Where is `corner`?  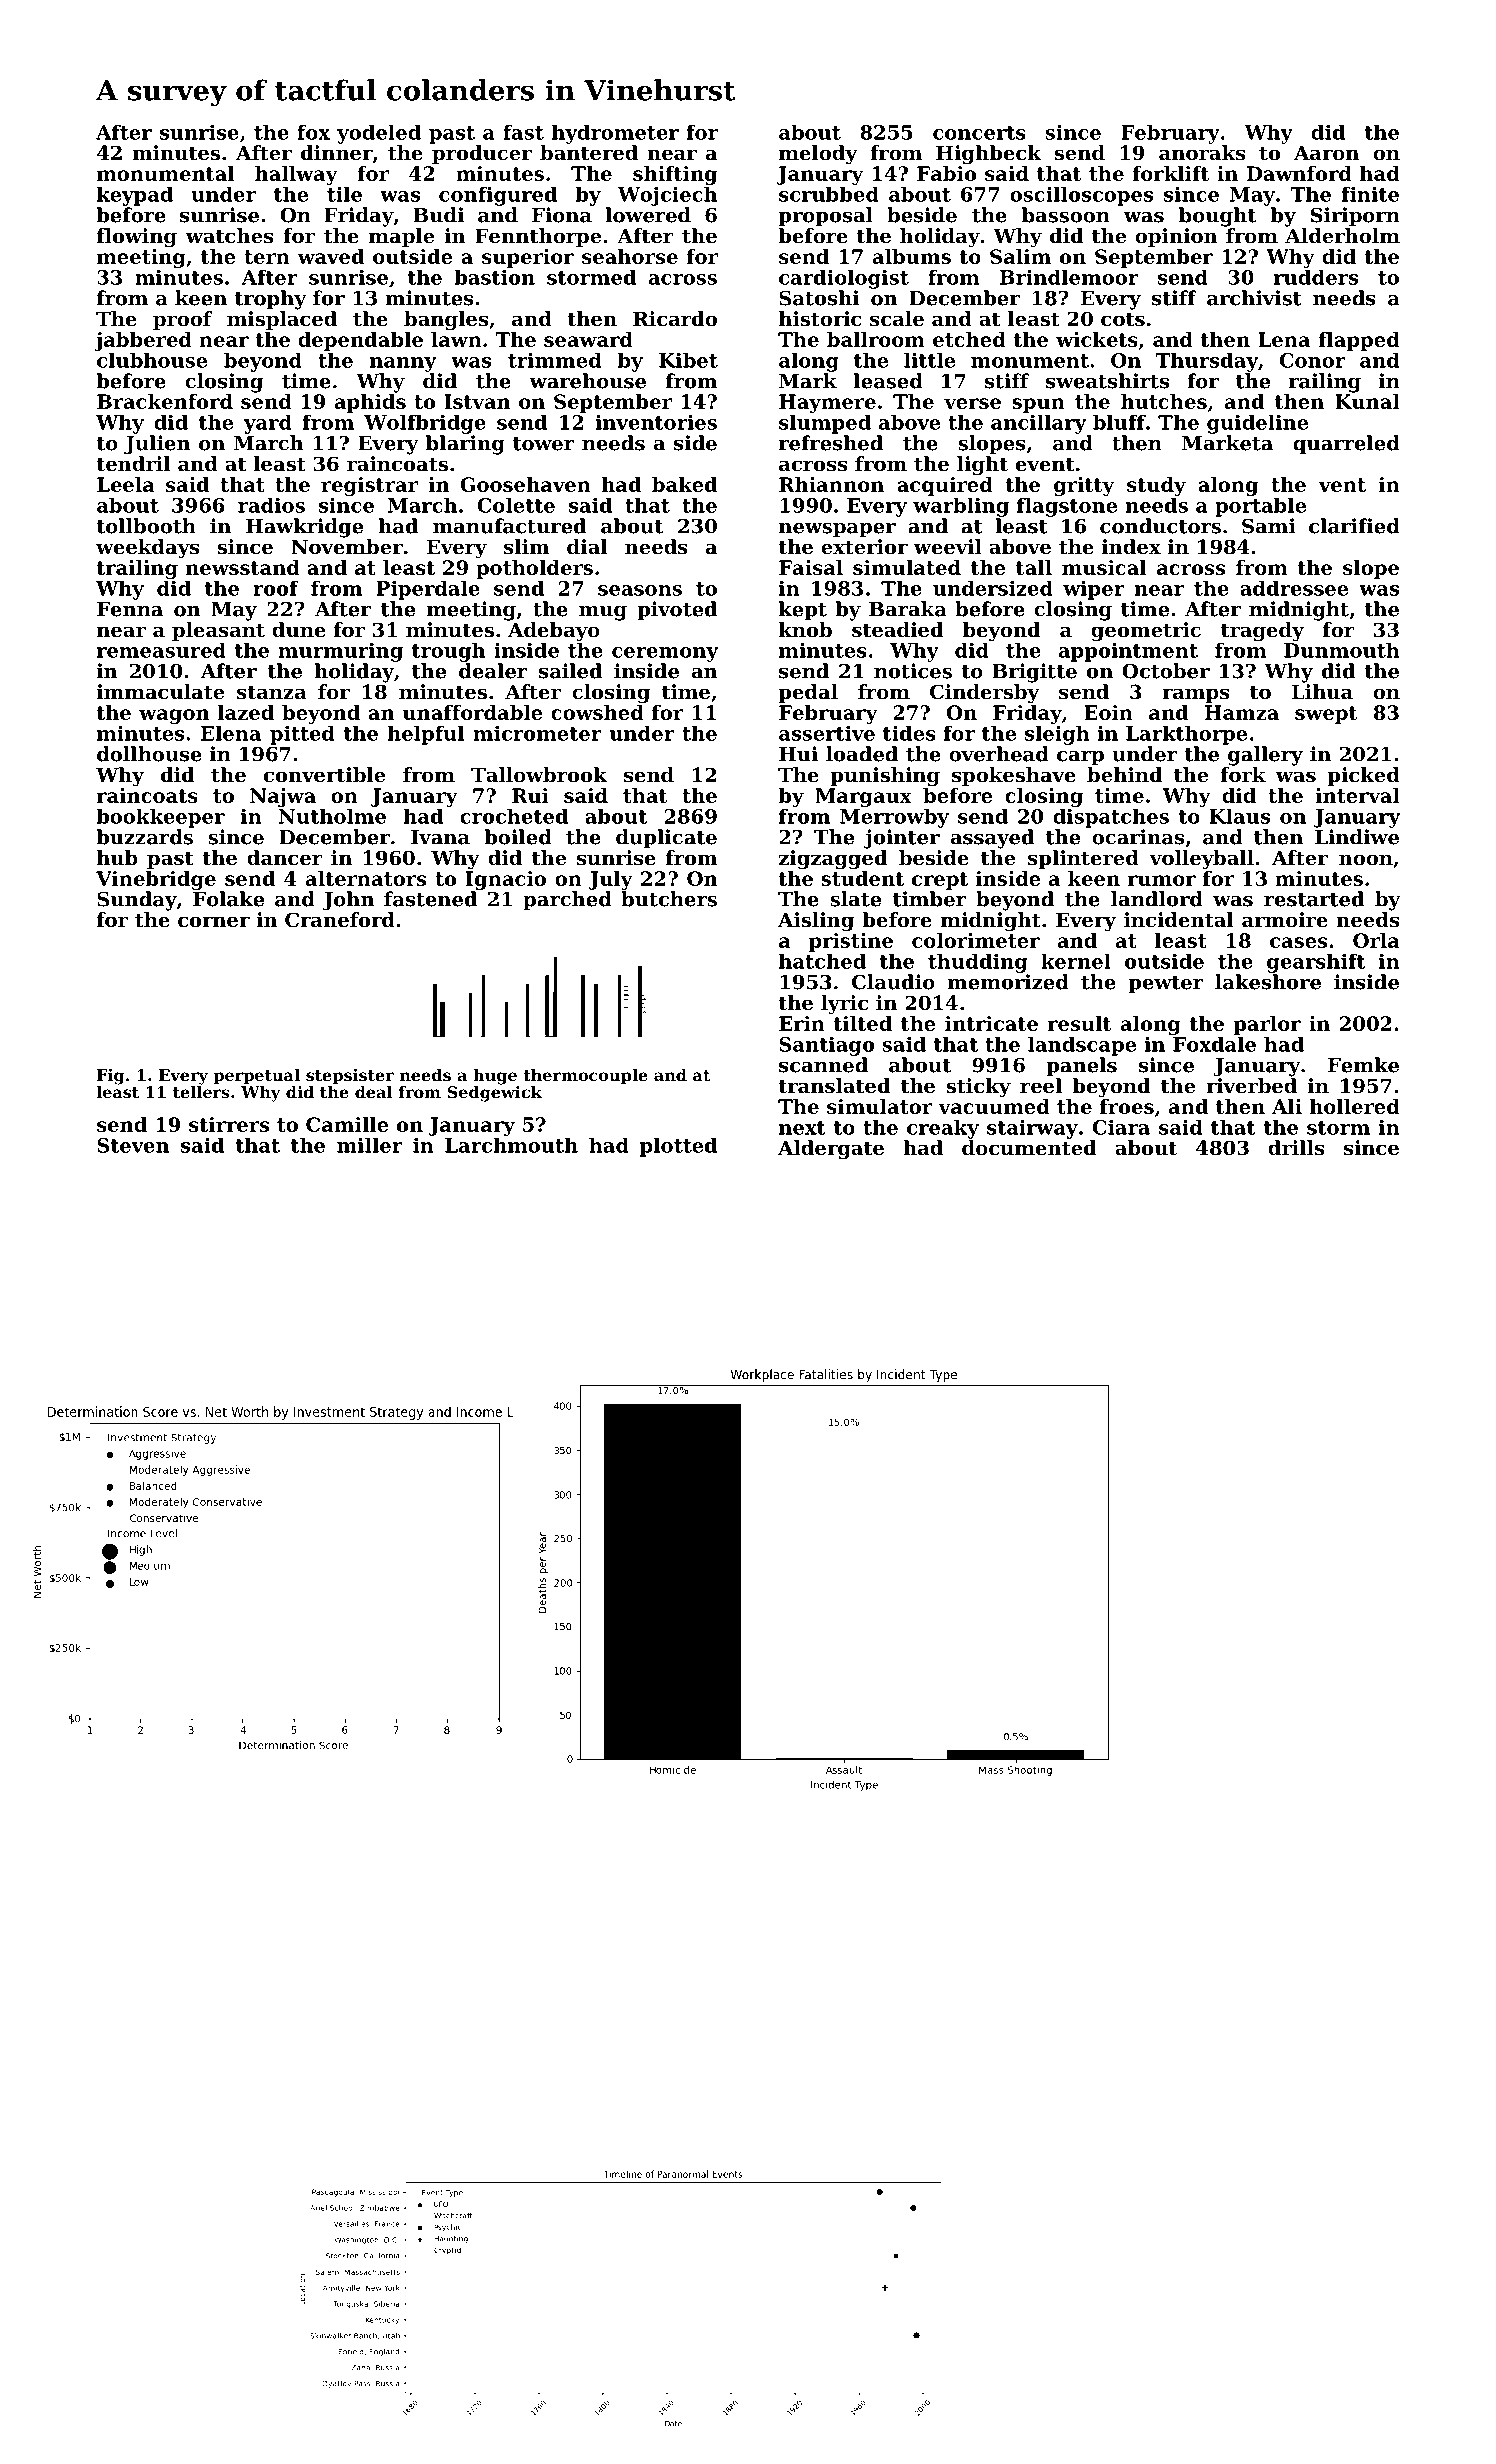 corner is located at coordinates (214, 922).
